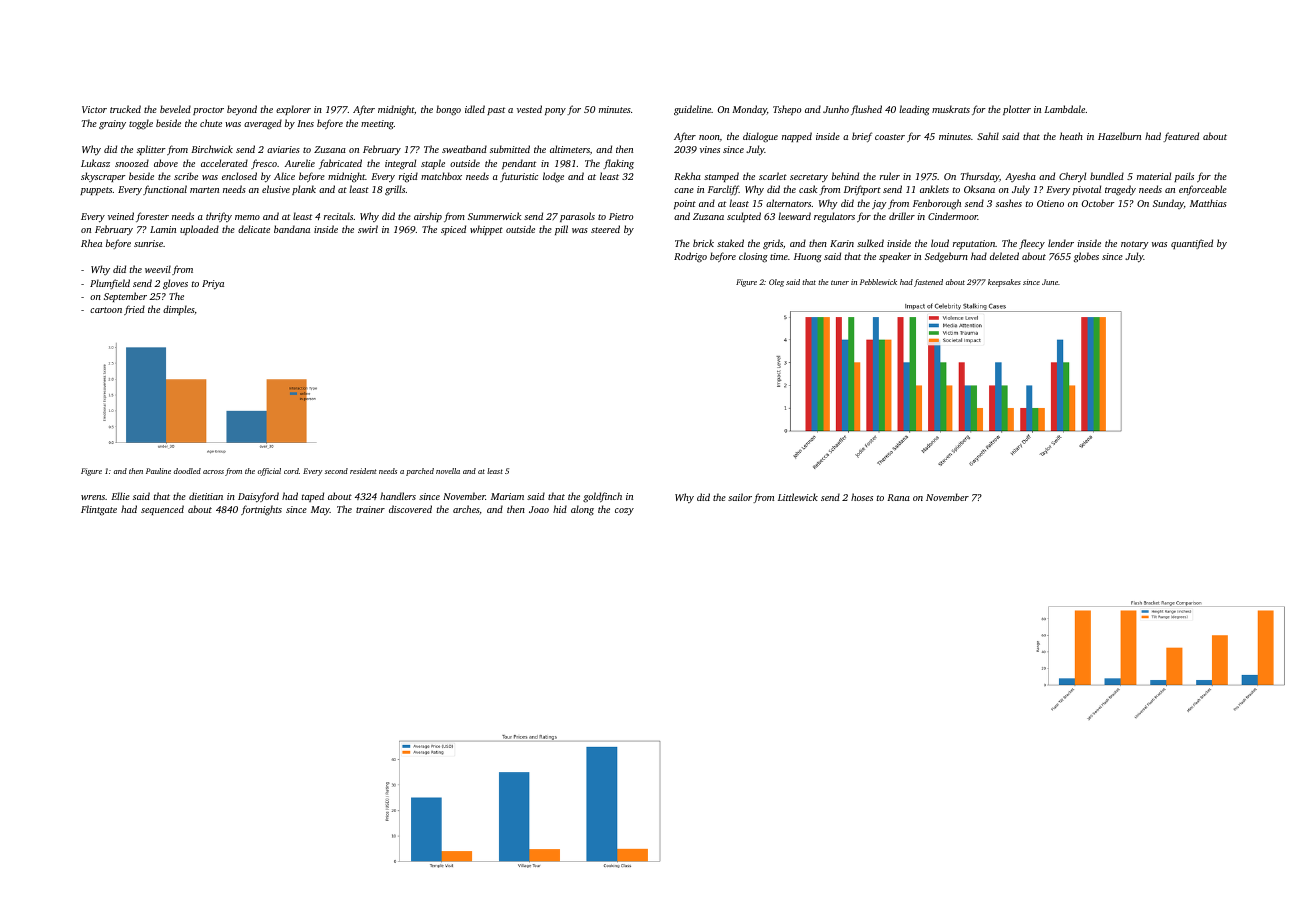  Describe the element at coordinates (213, 285) in the document. I see `Priya` at that location.
